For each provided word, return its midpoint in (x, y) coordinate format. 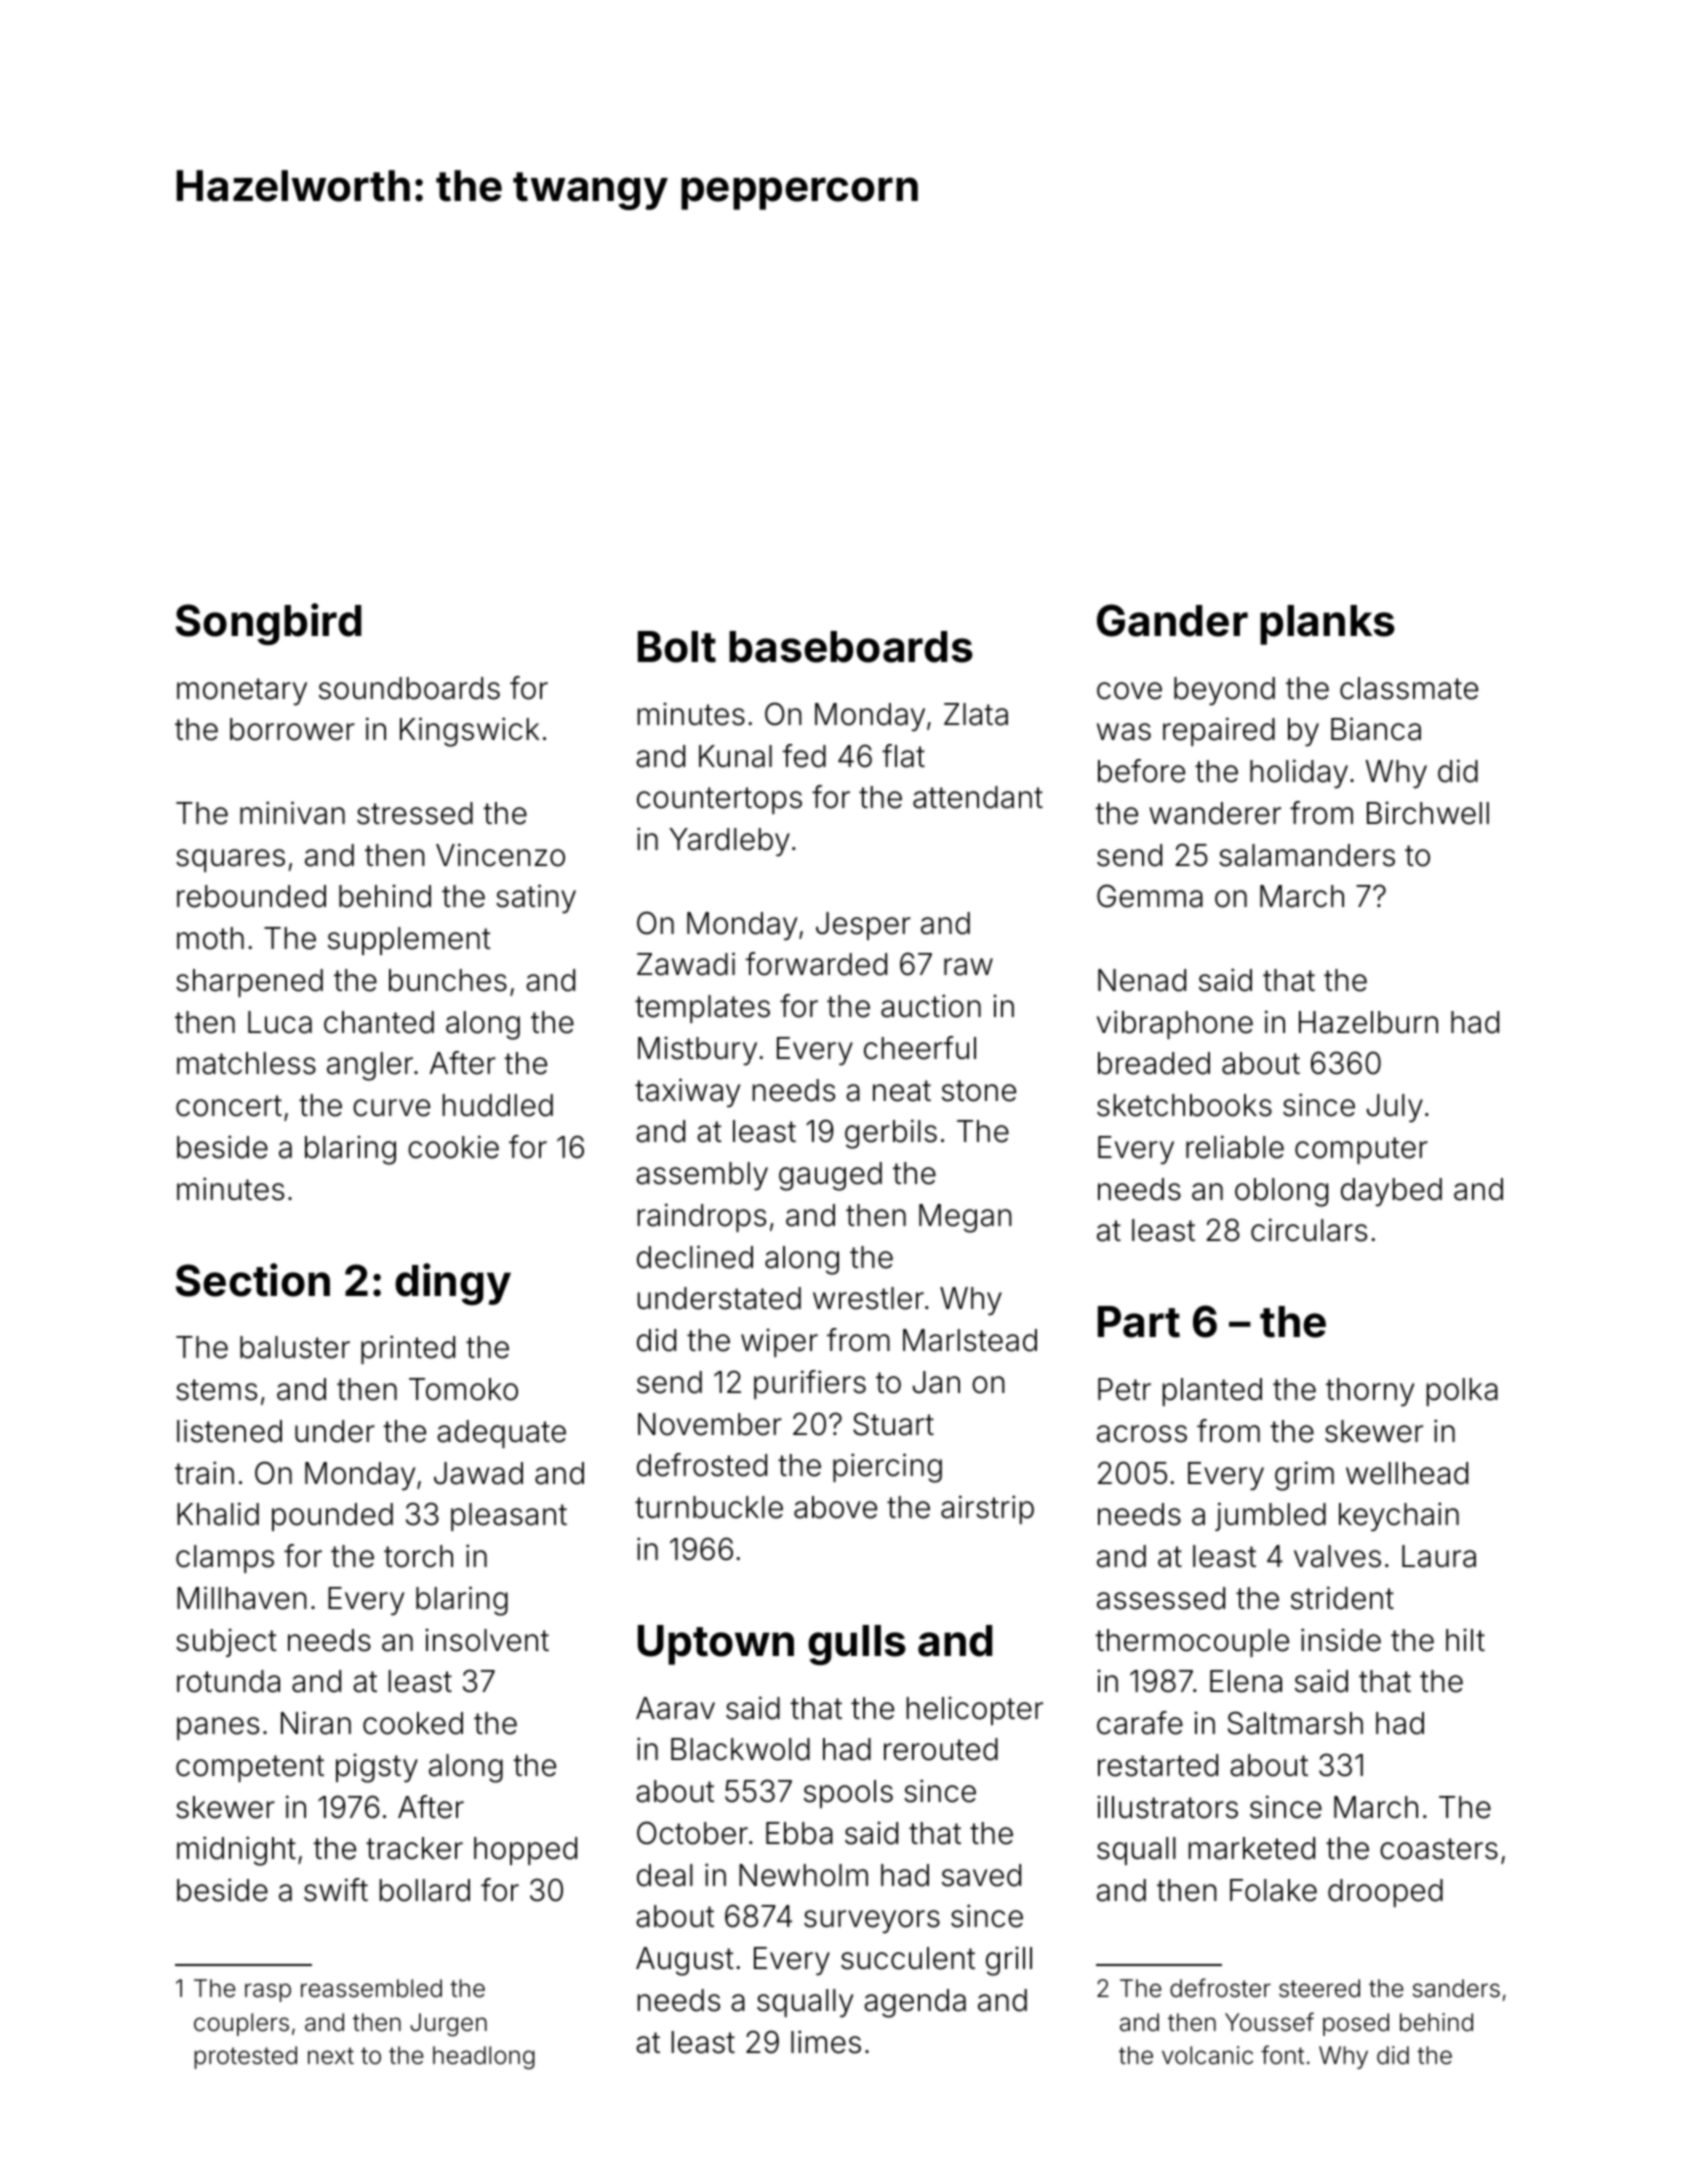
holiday (1299, 774)
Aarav (675, 1708)
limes (826, 2042)
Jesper (863, 926)
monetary (242, 692)
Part (1139, 1322)
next (331, 2056)
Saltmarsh (1295, 1723)
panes (218, 1728)
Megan (965, 1218)
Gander (1172, 620)
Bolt (677, 647)
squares (230, 860)
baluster (295, 1347)
